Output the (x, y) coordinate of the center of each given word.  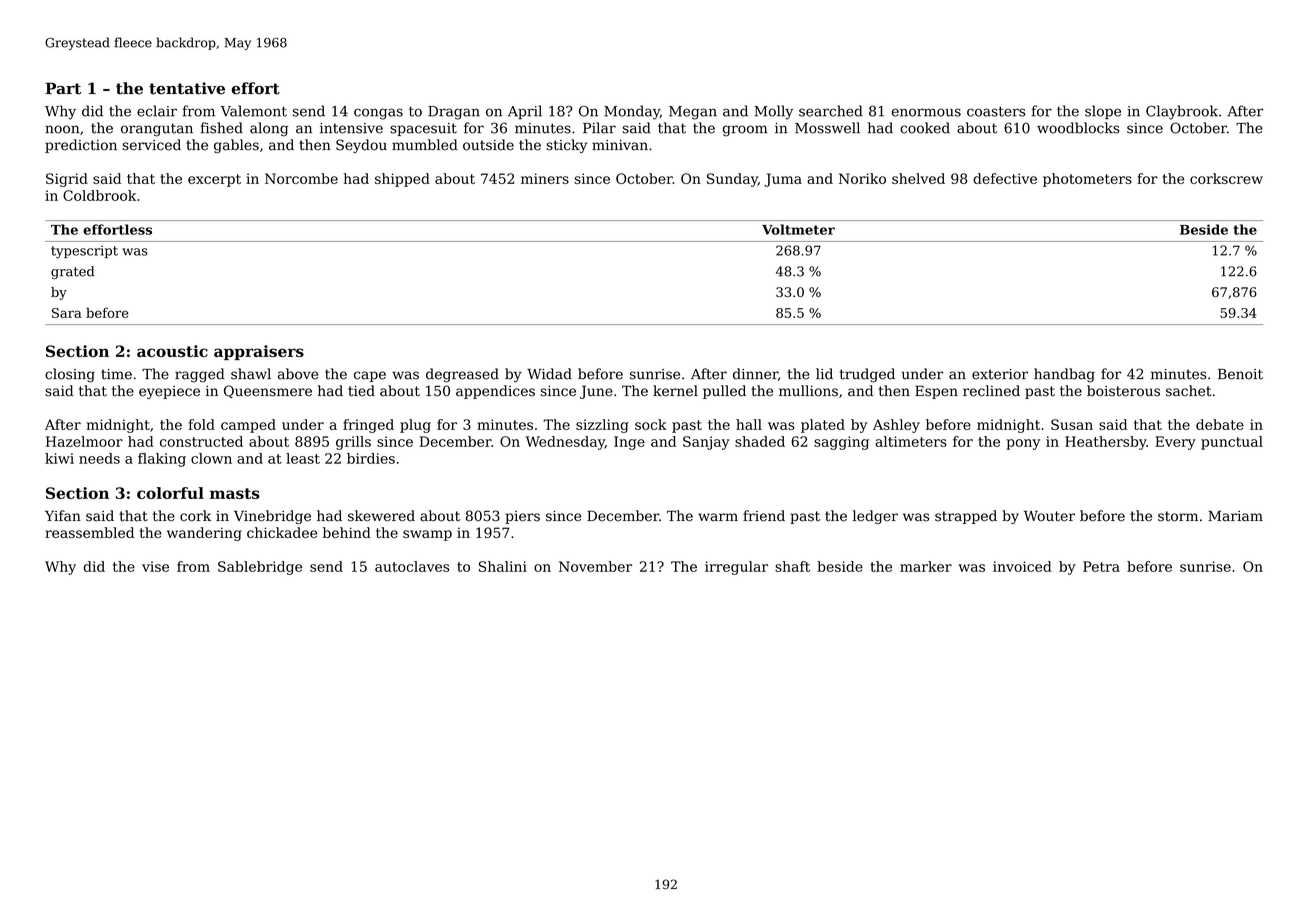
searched (831, 111)
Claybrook (1182, 112)
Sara (67, 313)
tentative (187, 88)
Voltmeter (798, 229)
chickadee (282, 532)
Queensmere (268, 391)
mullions (808, 391)
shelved (918, 178)
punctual (1232, 443)
